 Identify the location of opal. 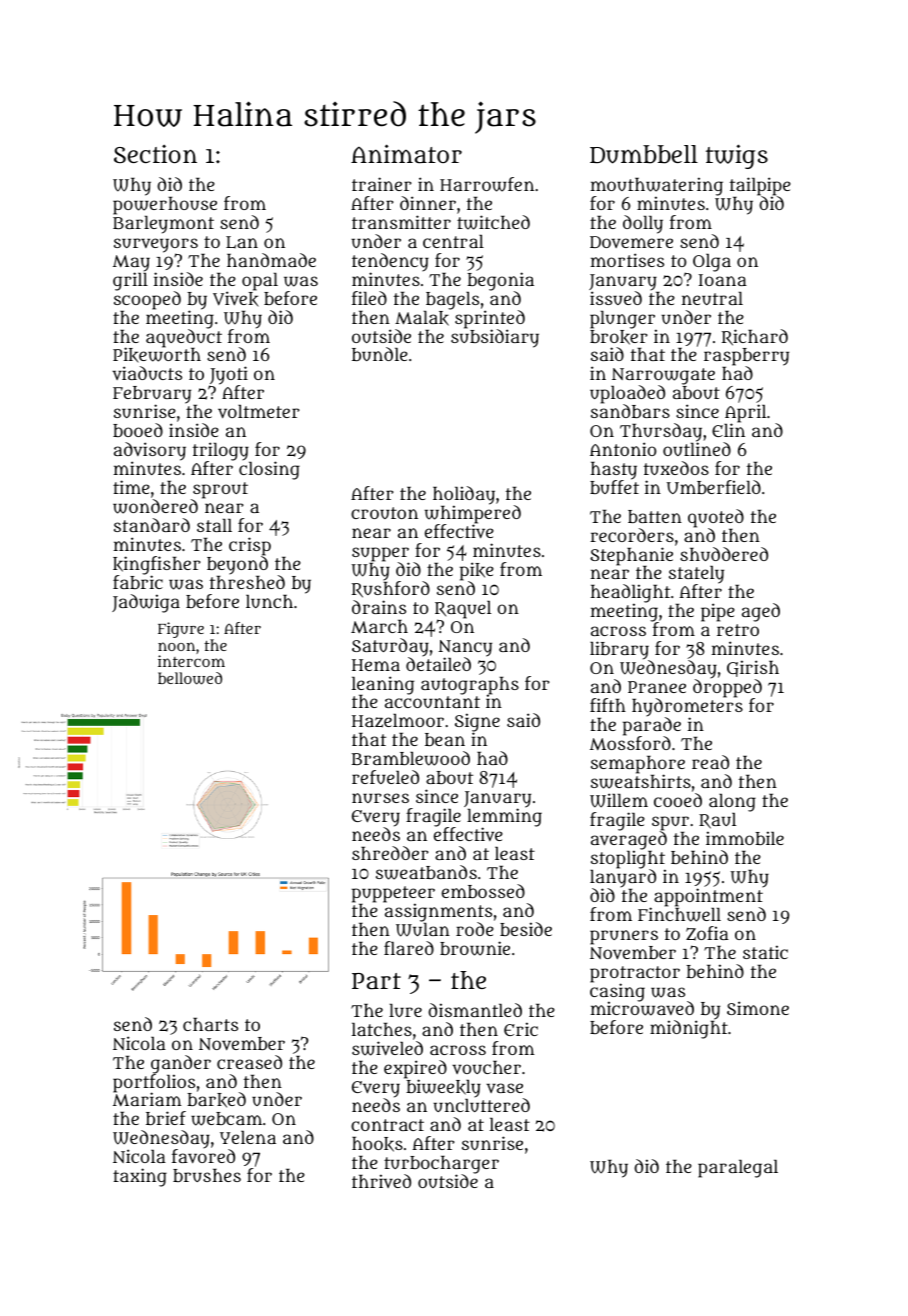
(260, 282).
